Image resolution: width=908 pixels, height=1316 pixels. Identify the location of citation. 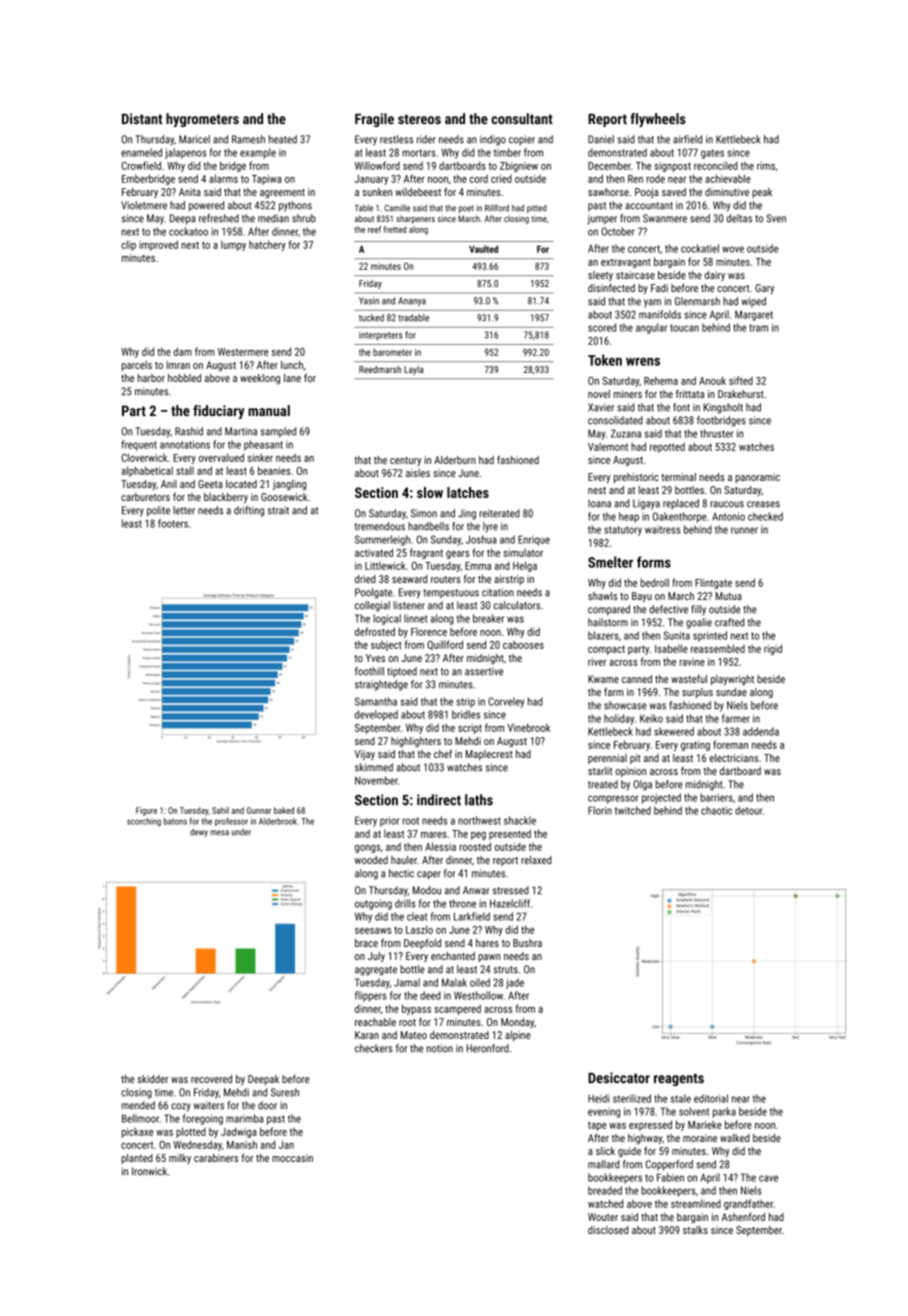
(498, 592).
